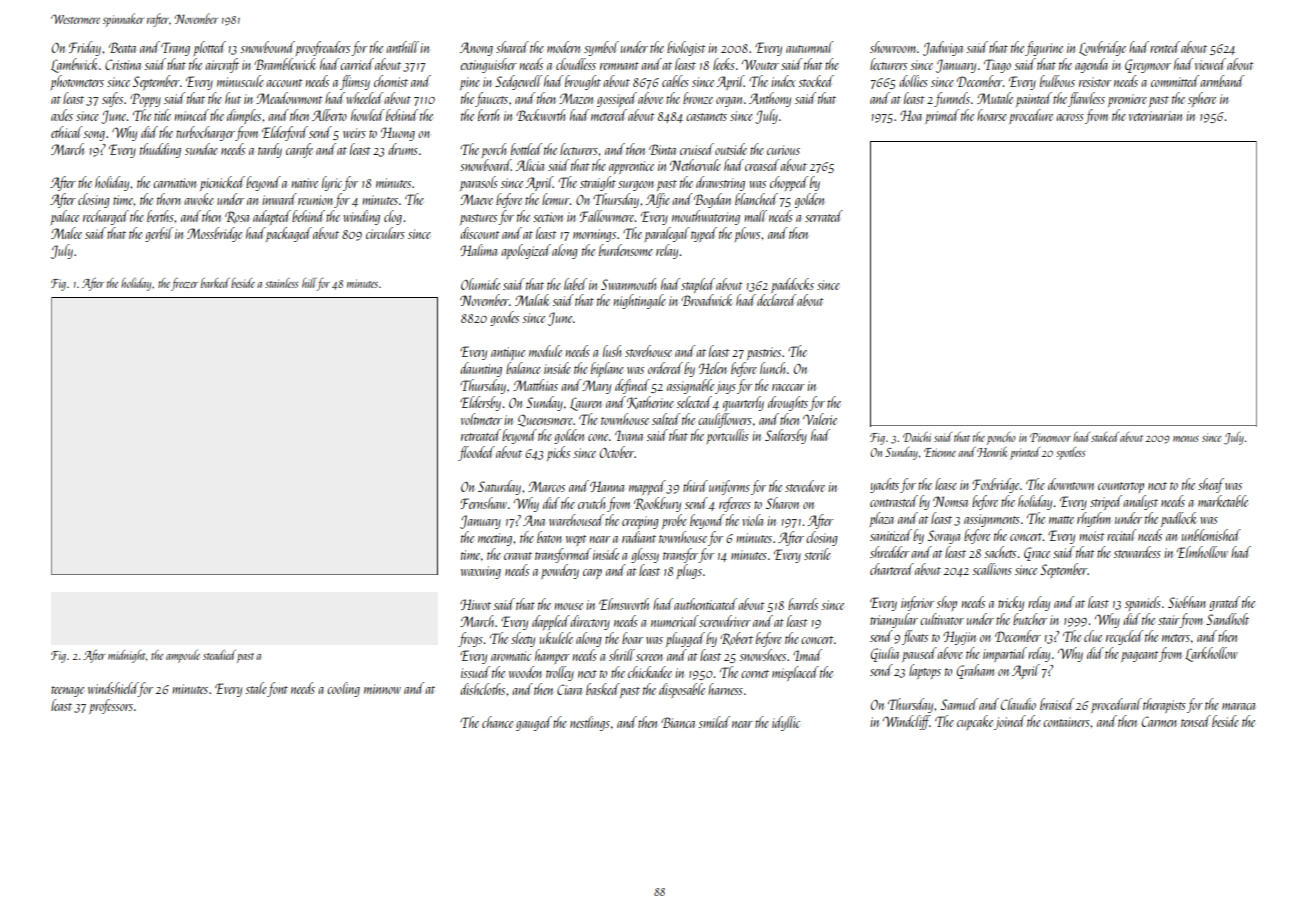 Image resolution: width=1308 pixels, height=924 pixels. What do you see at coordinates (1070, 453) in the document?
I see `spotless` at bounding box center [1070, 453].
